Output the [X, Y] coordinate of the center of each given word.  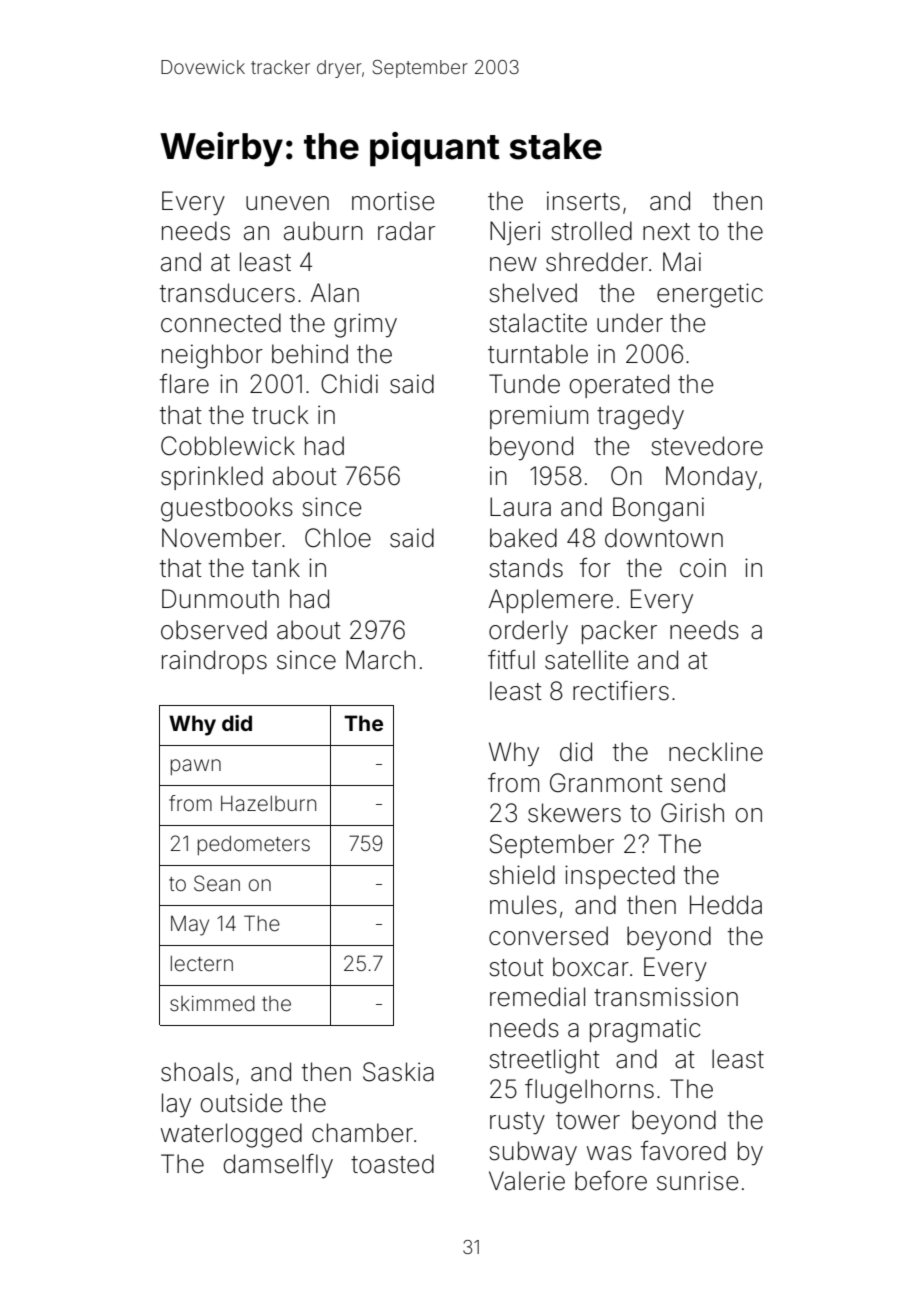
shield [522, 875]
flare [184, 384]
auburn [323, 231]
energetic [710, 295]
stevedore [707, 446]
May [190, 926]
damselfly [278, 1166]
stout [516, 968]
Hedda [726, 905]
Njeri [515, 233]
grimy [365, 325]
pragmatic [645, 1030]
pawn [196, 767]
